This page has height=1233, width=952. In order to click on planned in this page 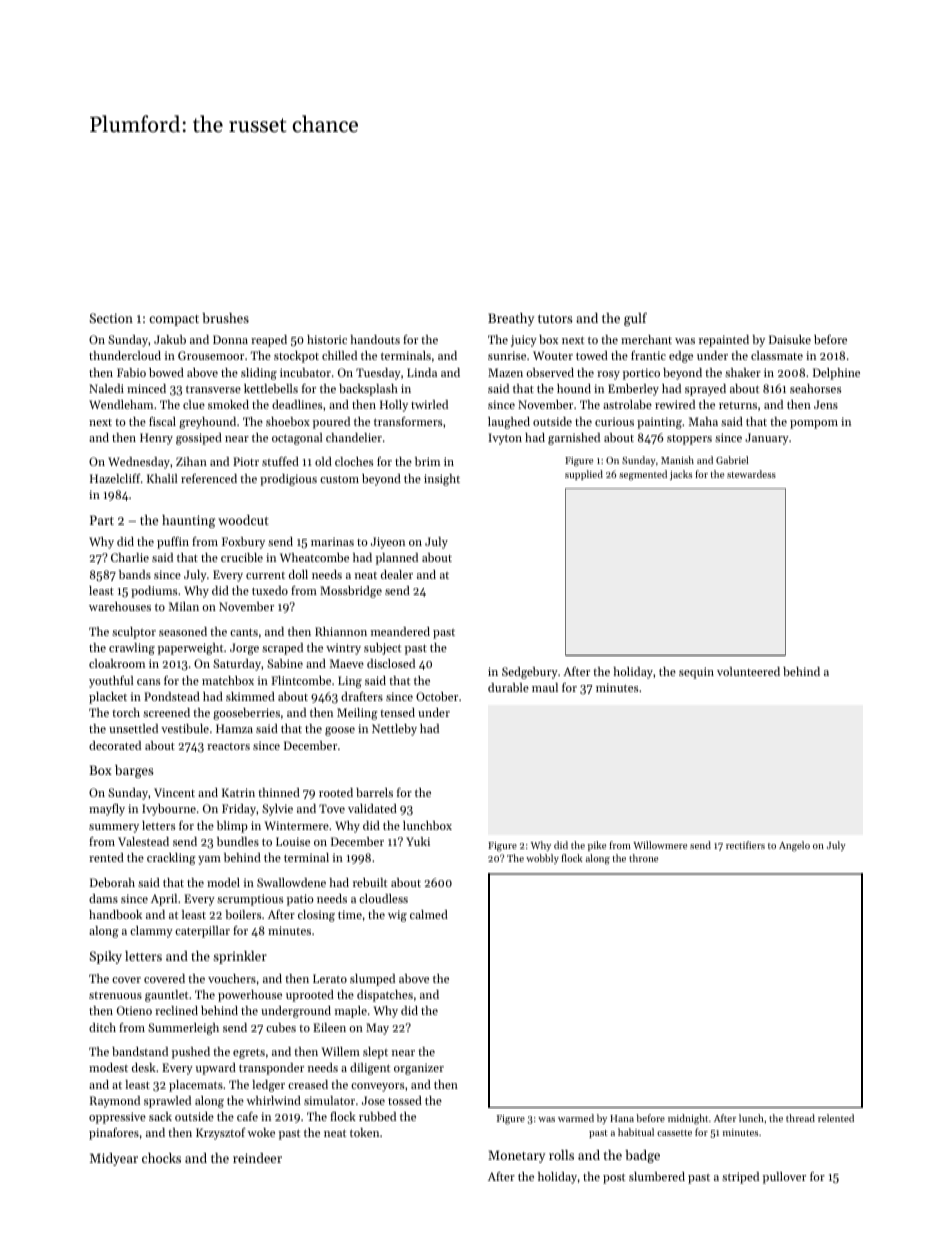, I will do `click(397, 559)`.
